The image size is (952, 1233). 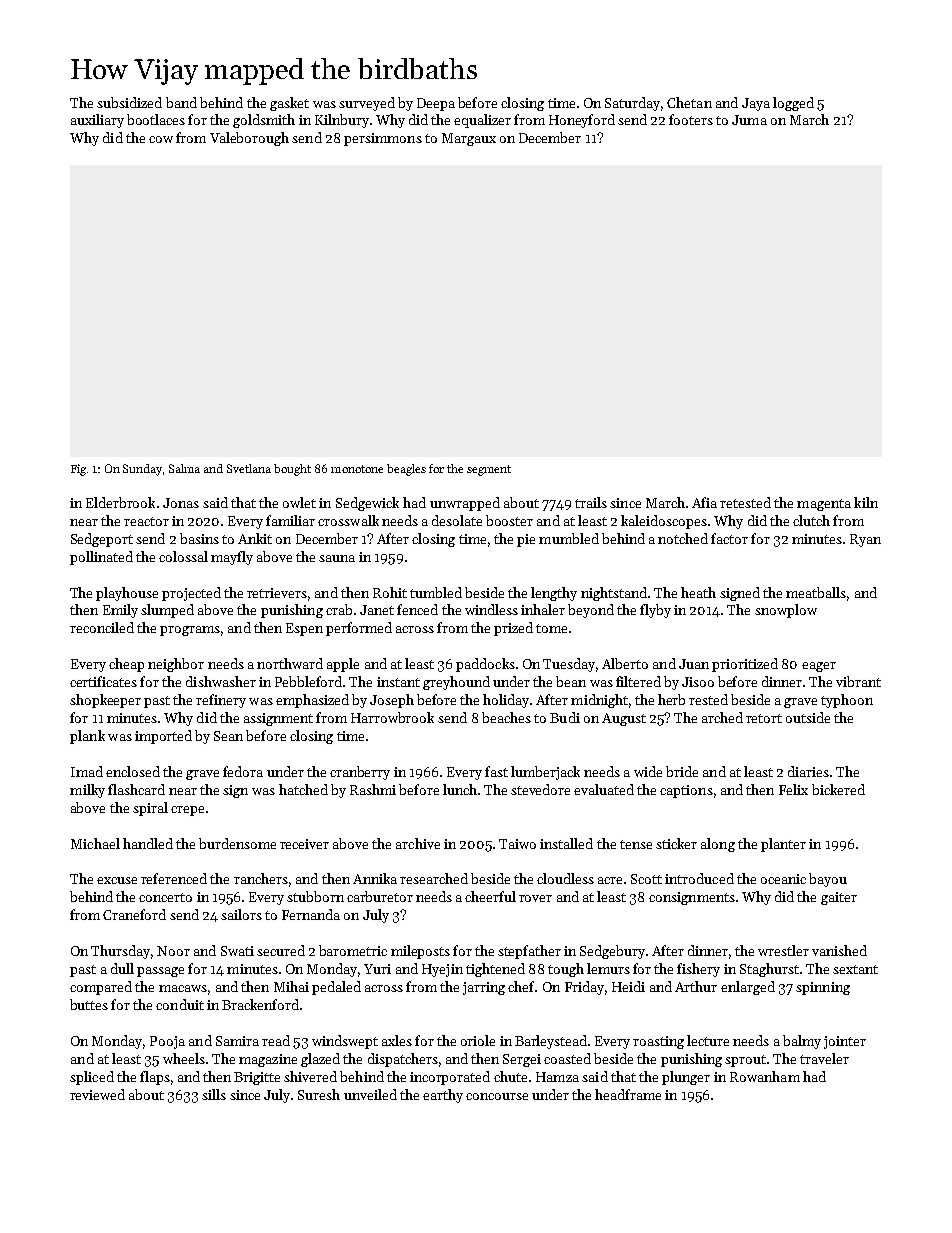 I want to click on flaps, so click(x=155, y=1078).
